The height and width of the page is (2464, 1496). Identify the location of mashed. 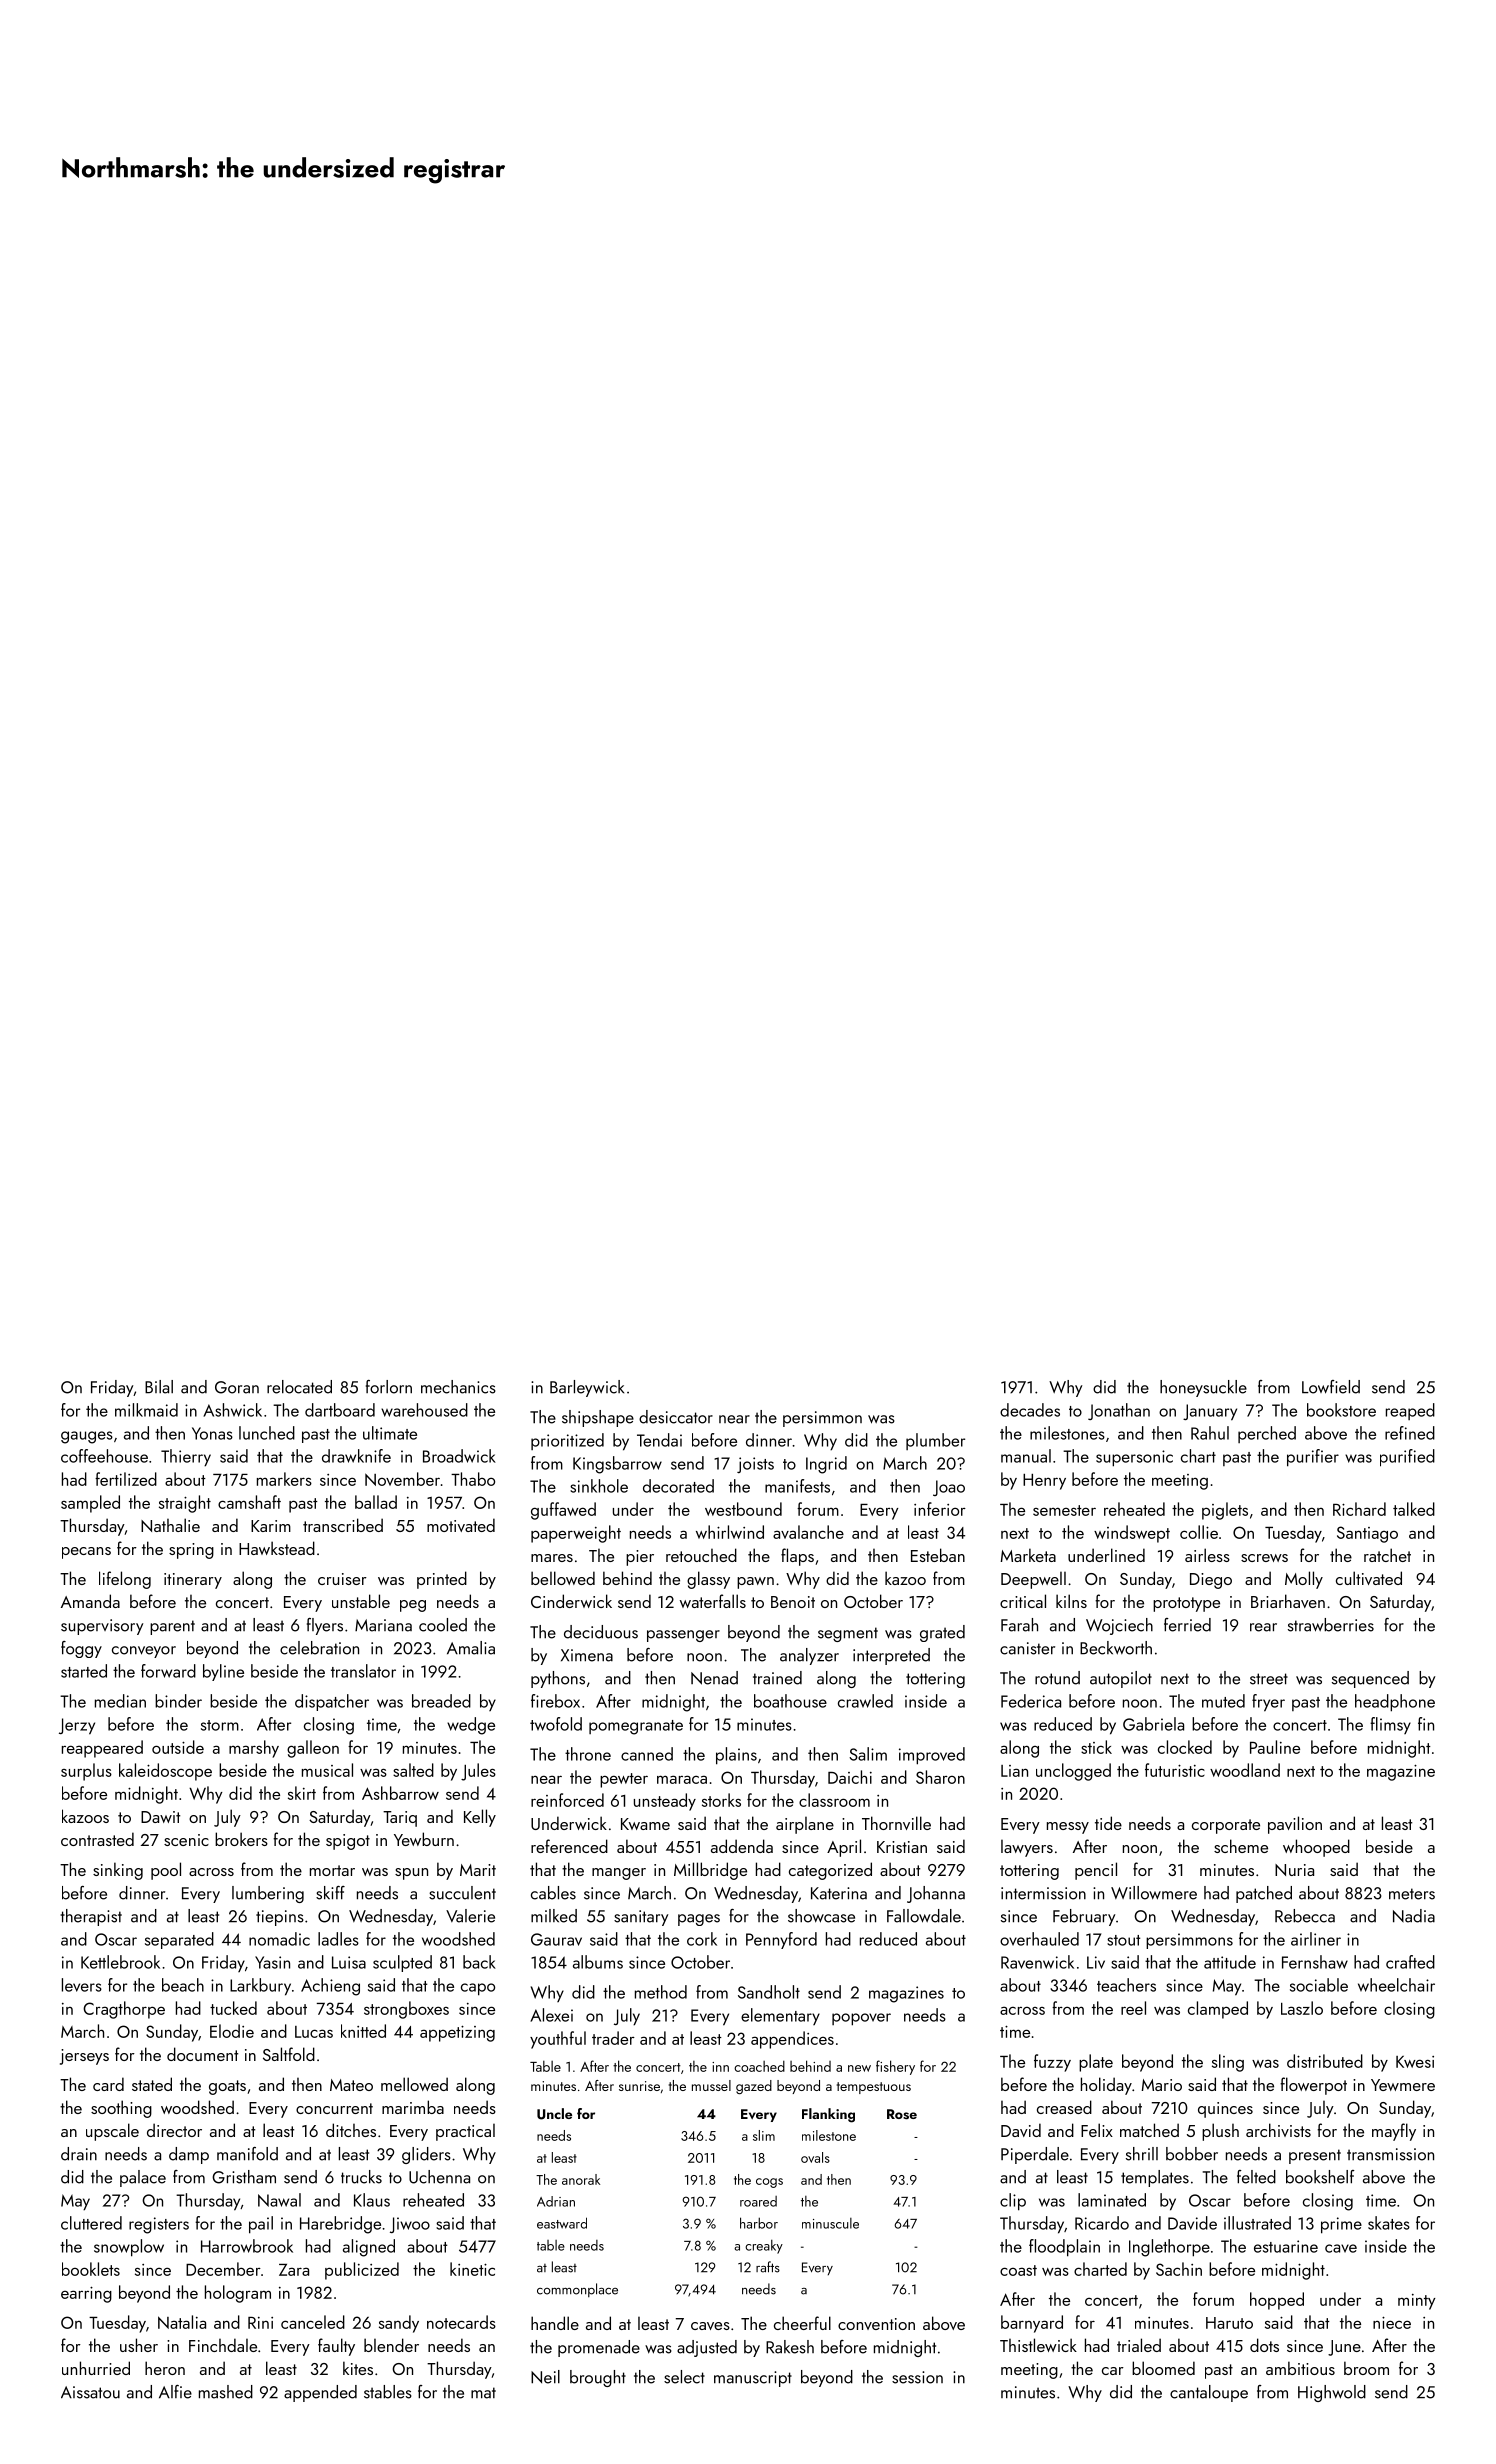
(226, 2392).
